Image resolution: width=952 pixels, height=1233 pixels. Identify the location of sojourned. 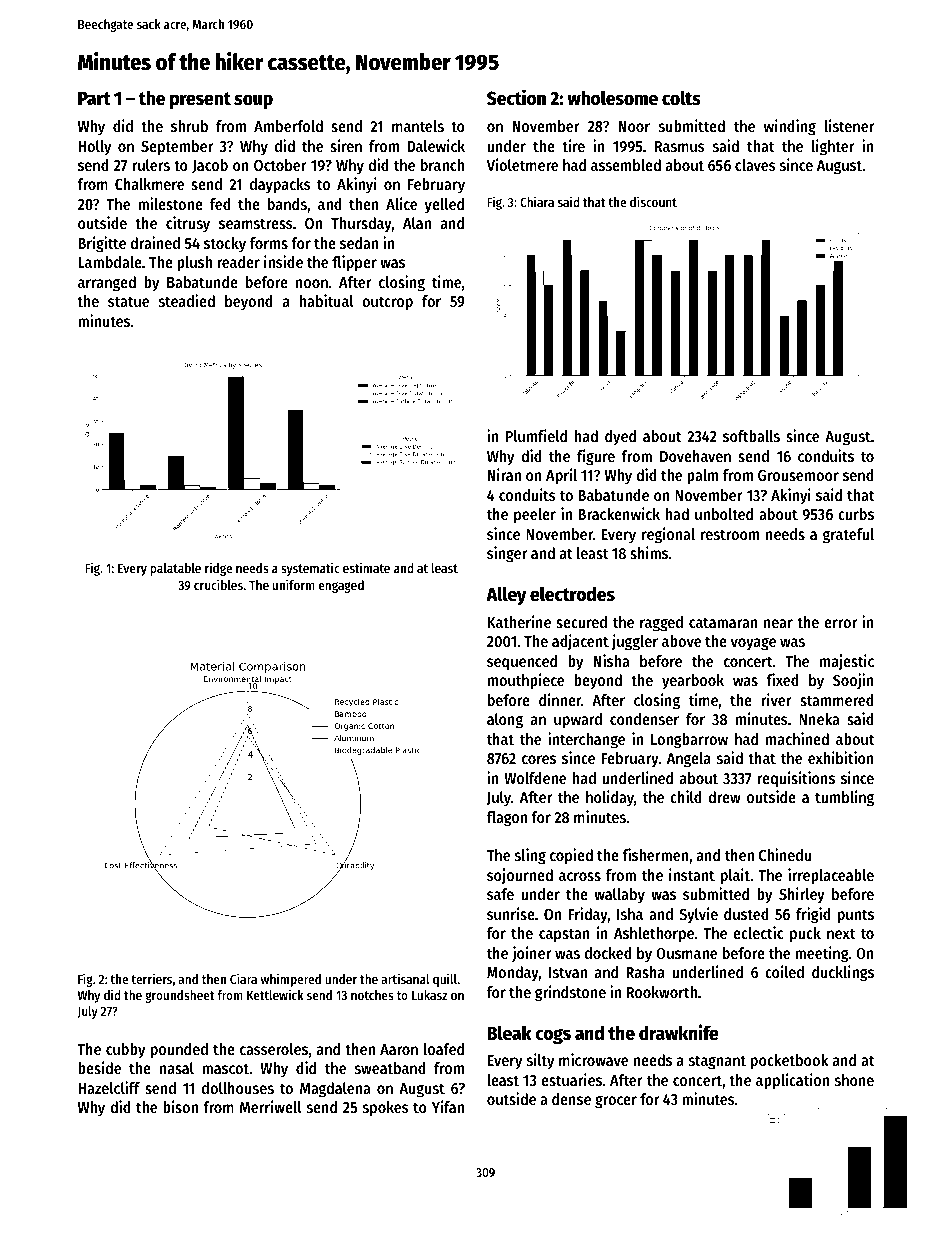
(520, 876).
